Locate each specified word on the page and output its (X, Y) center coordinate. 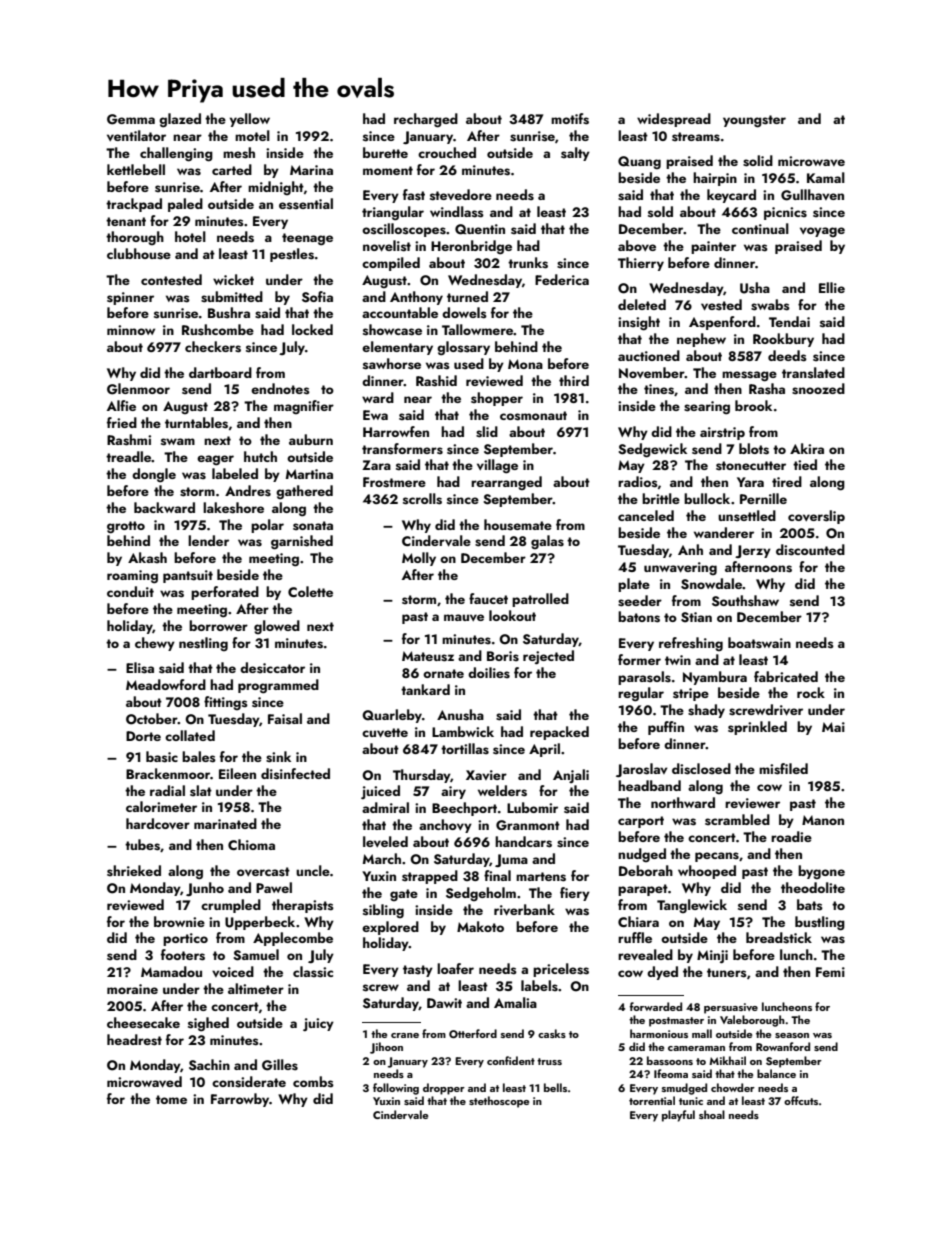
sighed (208, 1024)
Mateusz (428, 656)
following (396, 1089)
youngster (754, 121)
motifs (570, 119)
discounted (810, 550)
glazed (180, 120)
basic (162, 757)
